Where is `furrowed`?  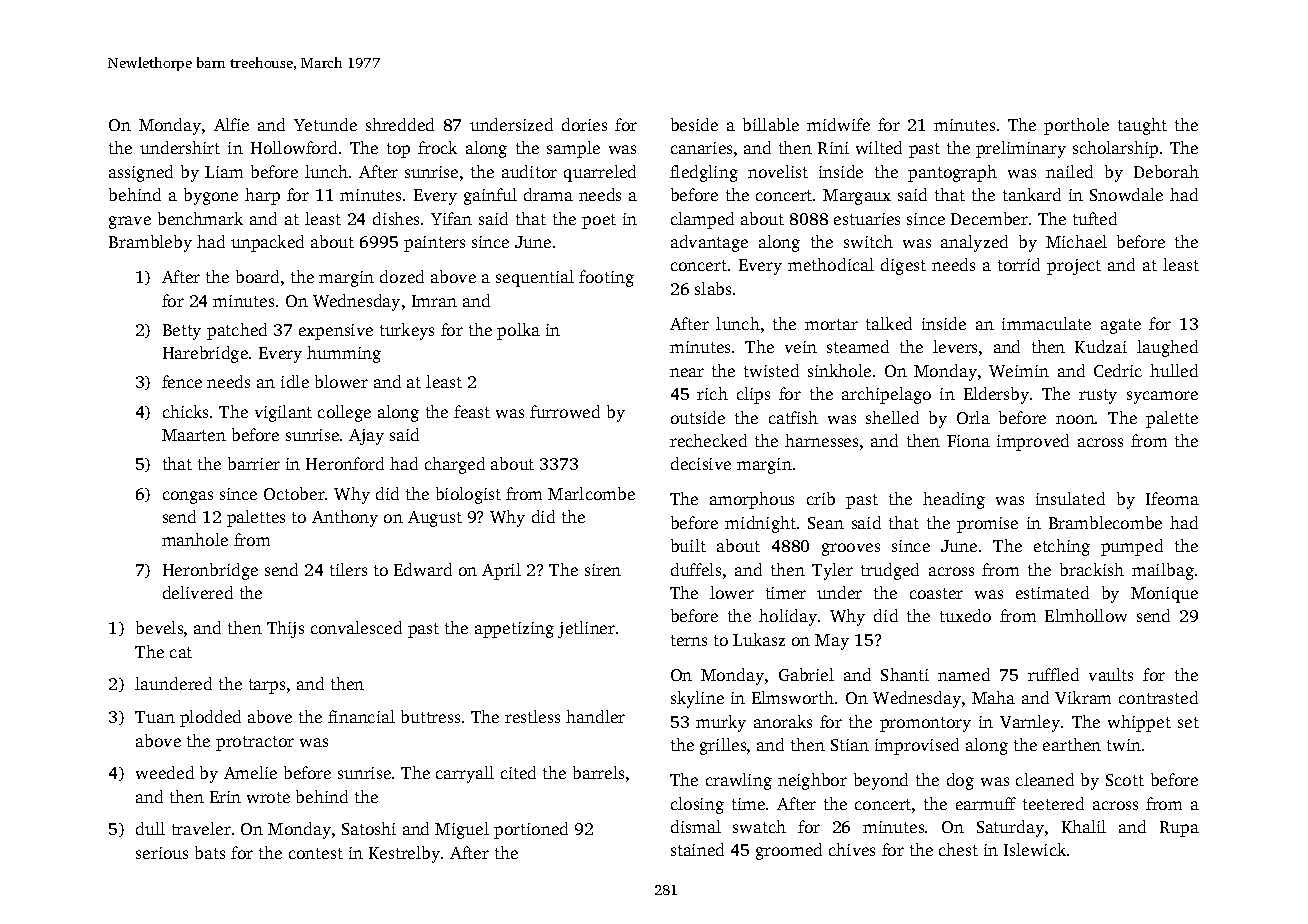 furrowed is located at coordinates (565, 411).
